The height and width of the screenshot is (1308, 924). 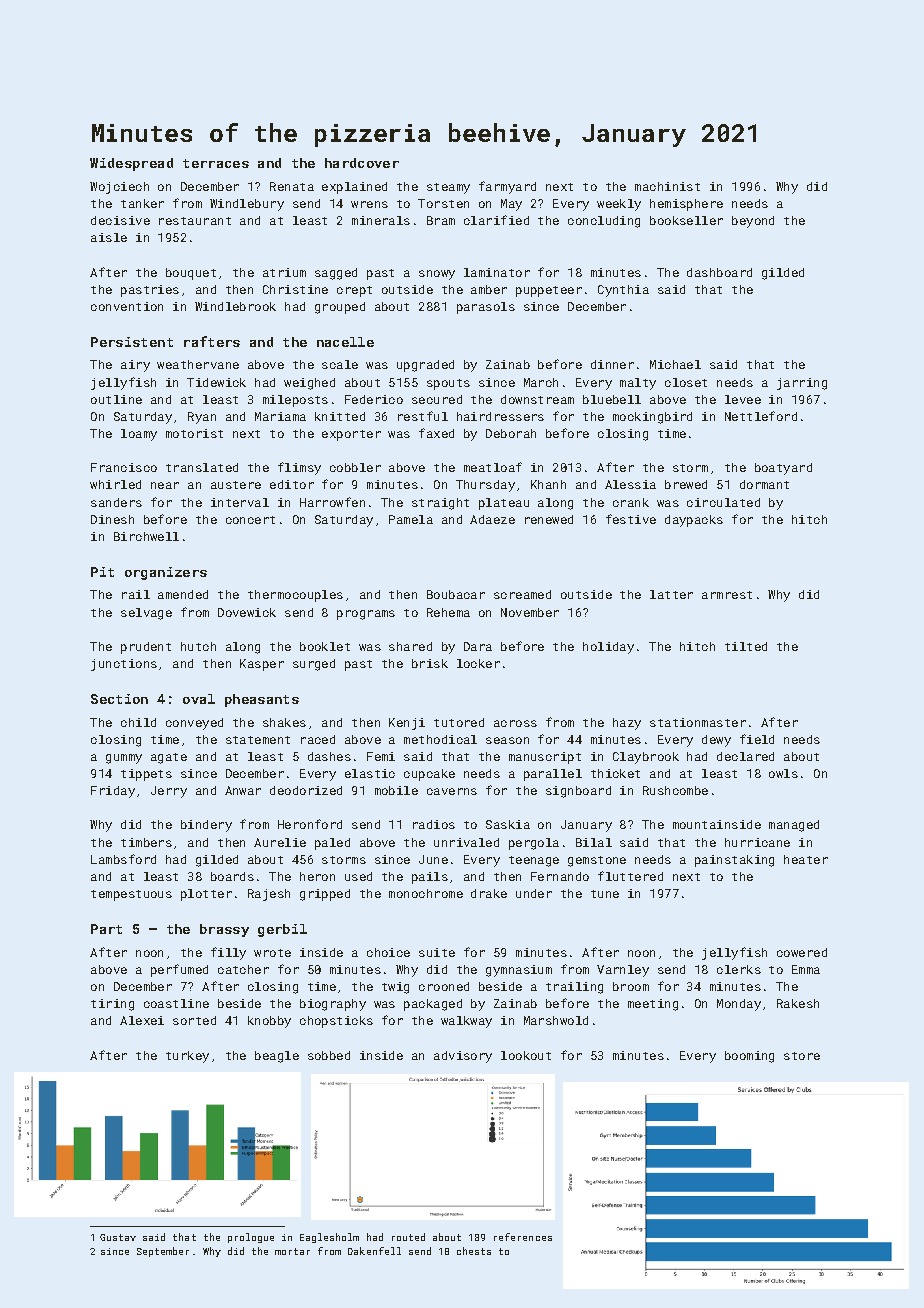 What do you see at coordinates (448, 188) in the screenshot?
I see `steamy` at bounding box center [448, 188].
